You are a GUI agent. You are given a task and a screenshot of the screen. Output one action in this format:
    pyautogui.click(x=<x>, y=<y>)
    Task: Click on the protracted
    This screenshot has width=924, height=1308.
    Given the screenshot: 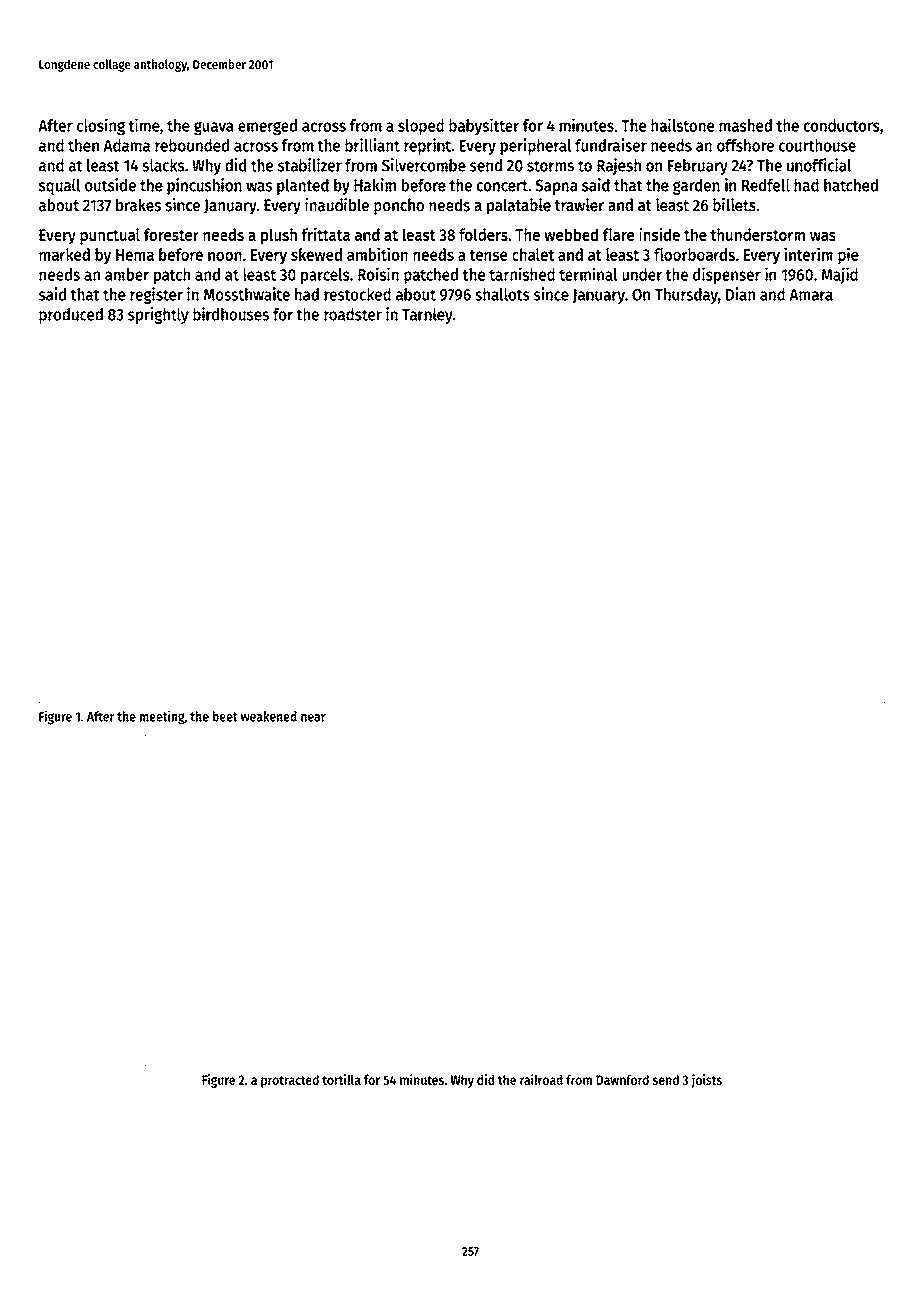 What is the action you would take?
    pyautogui.click(x=290, y=1081)
